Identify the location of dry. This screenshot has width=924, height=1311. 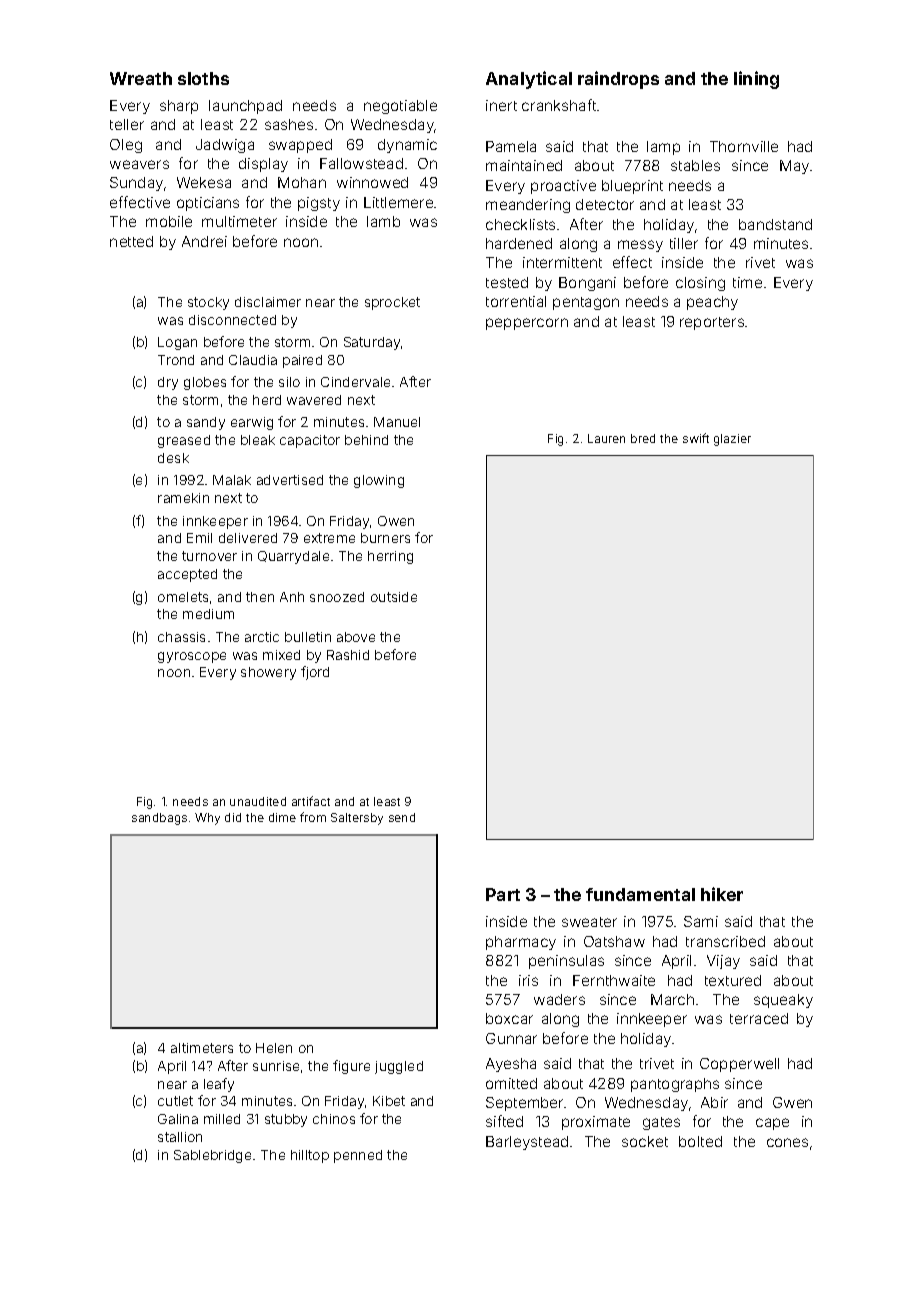
(168, 383).
